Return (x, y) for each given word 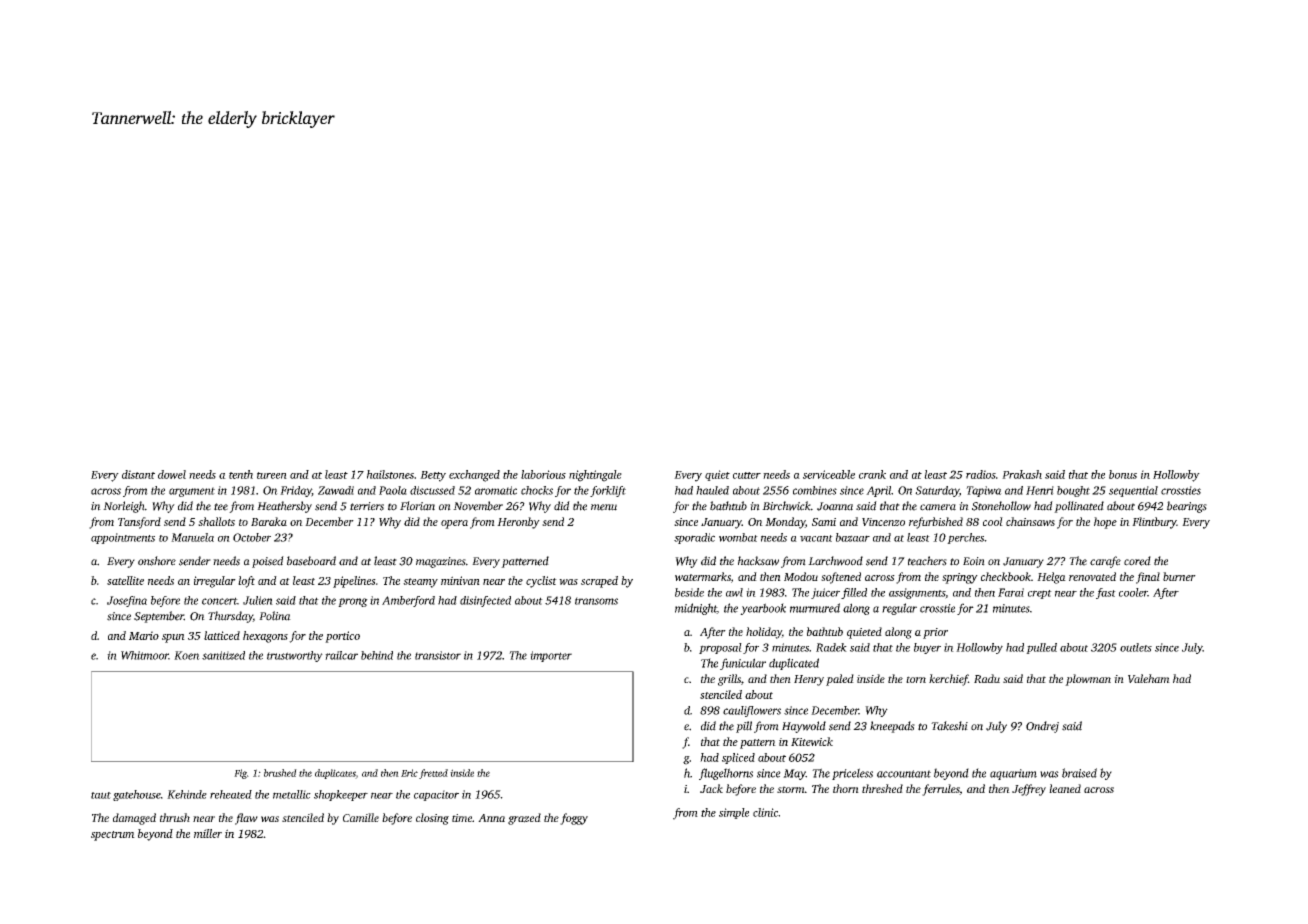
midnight (696, 609)
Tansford (139, 523)
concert (219, 601)
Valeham (1149, 678)
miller (208, 833)
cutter (747, 475)
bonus (1123, 474)
